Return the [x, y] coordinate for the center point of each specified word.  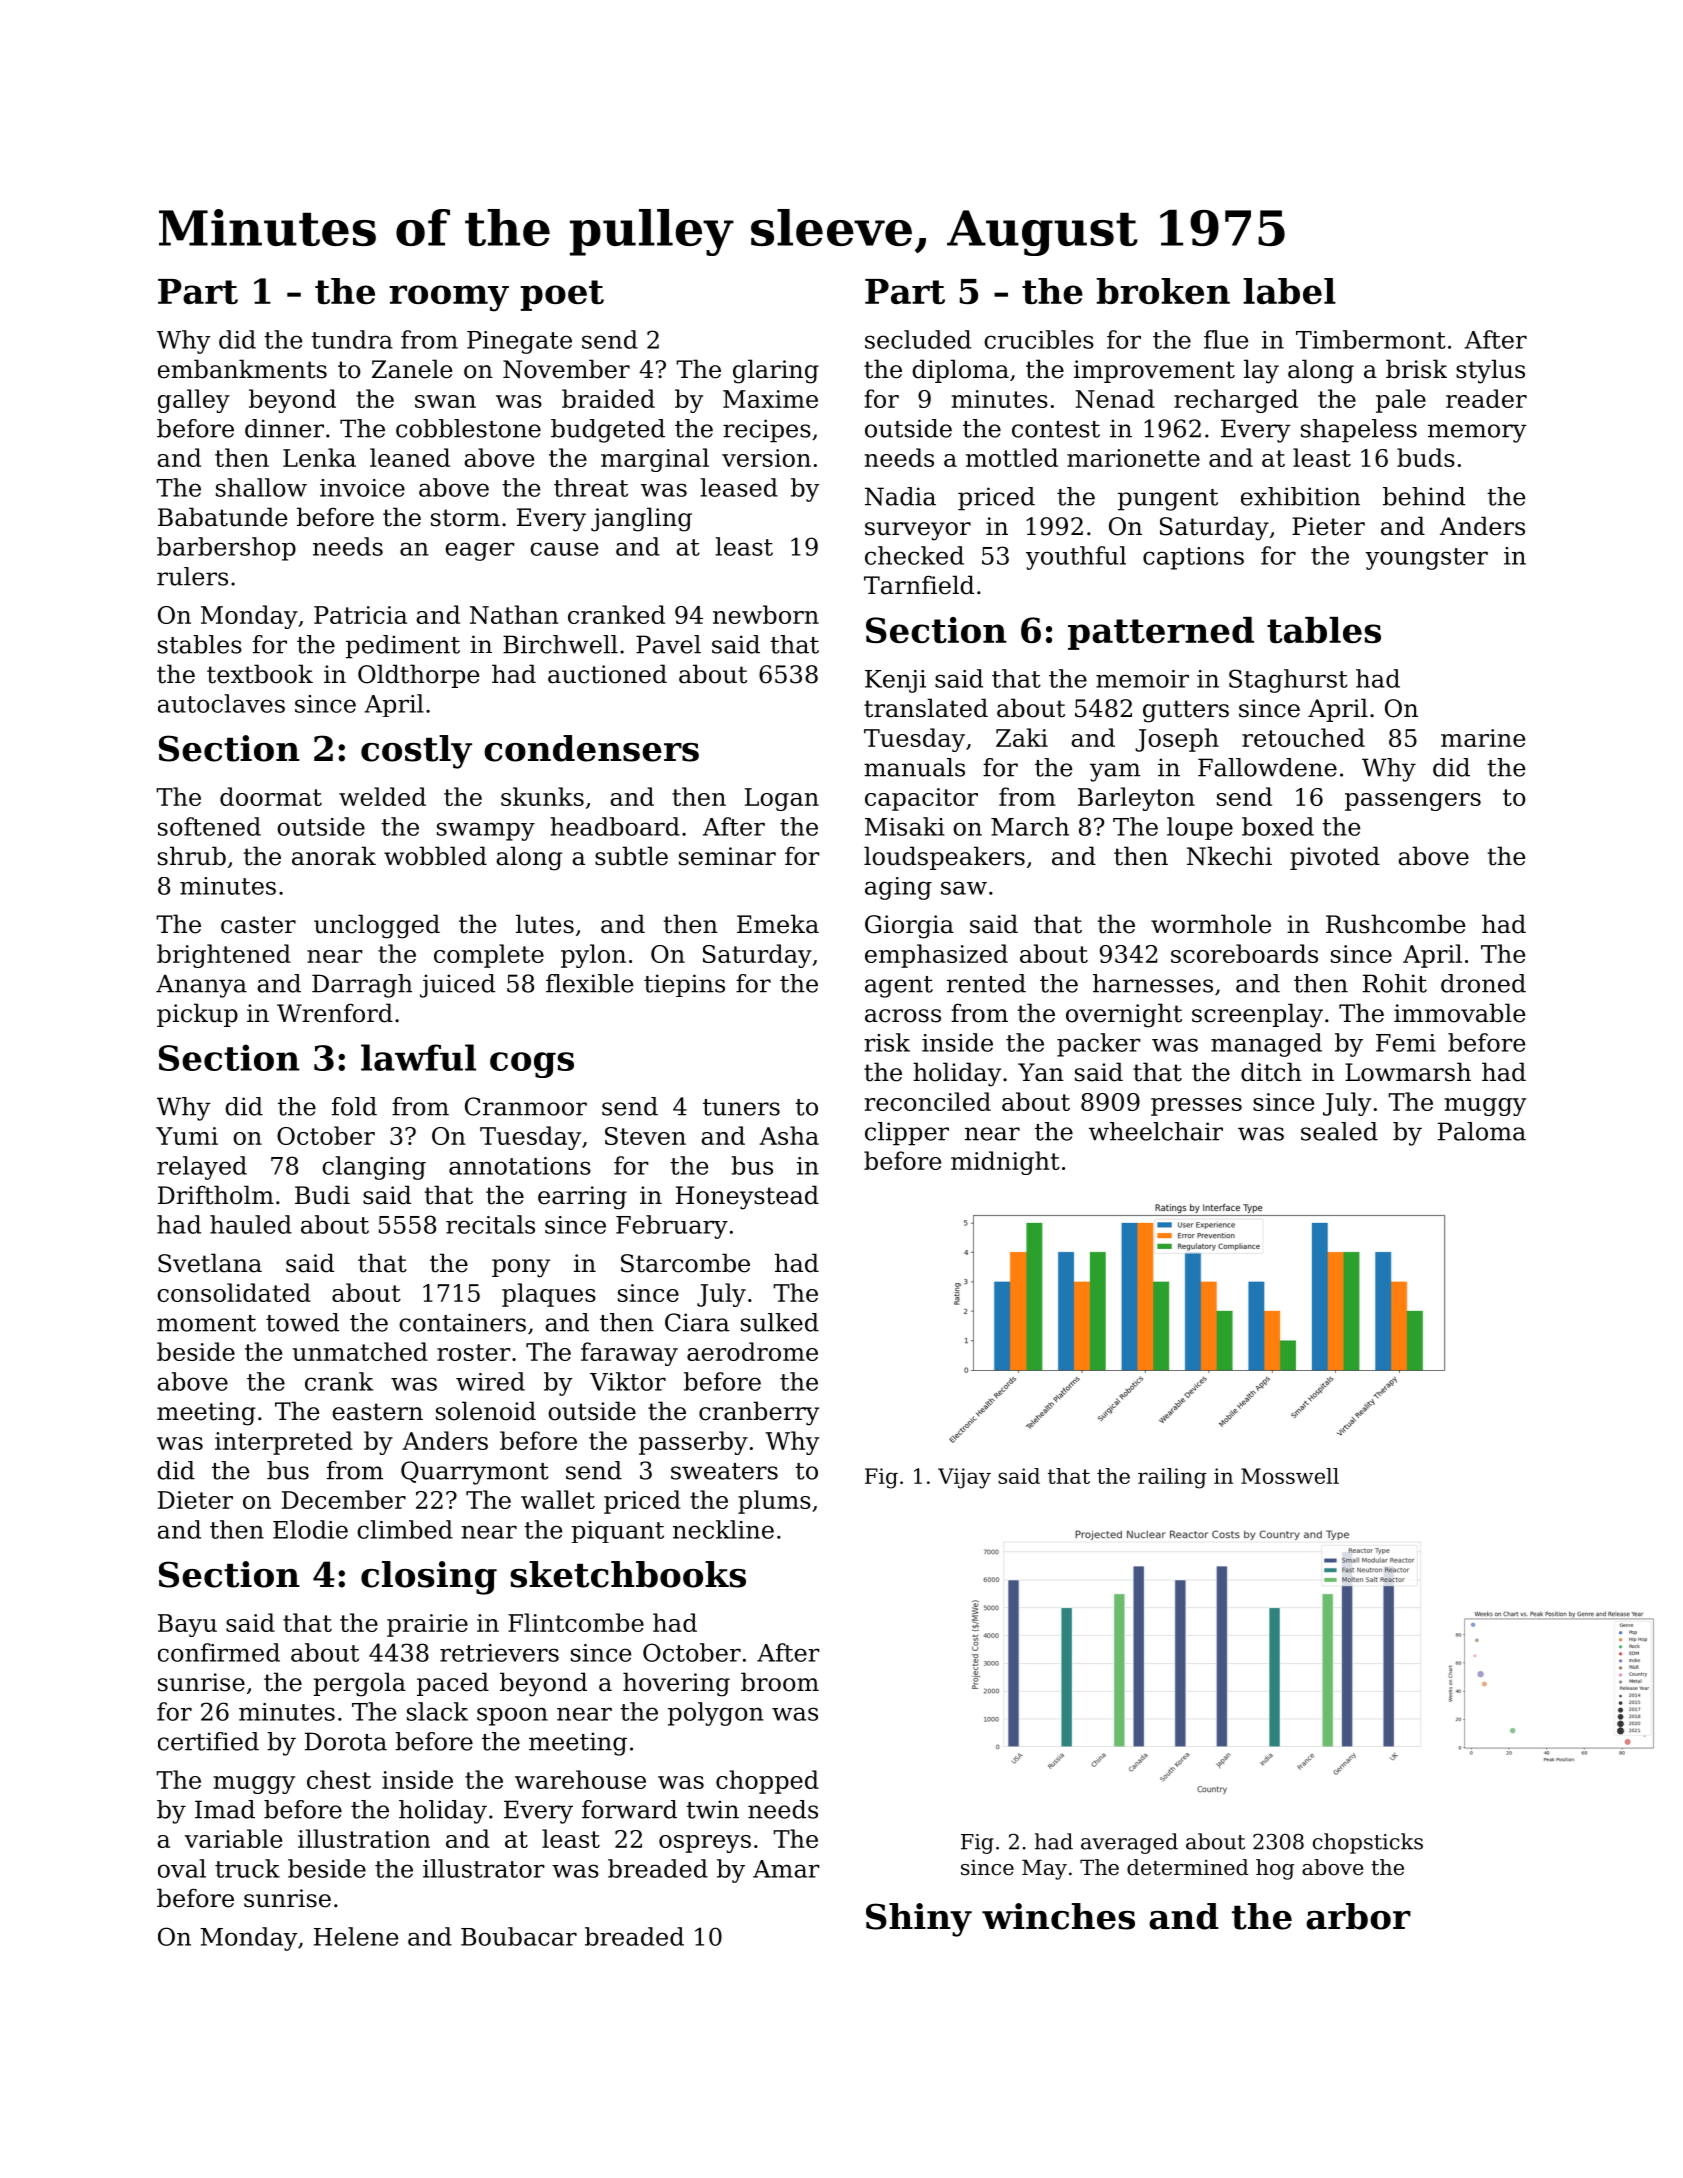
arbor [1358, 1916]
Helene [356, 1936]
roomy [449, 298]
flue [1226, 339]
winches [1058, 1916]
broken [1163, 291]
